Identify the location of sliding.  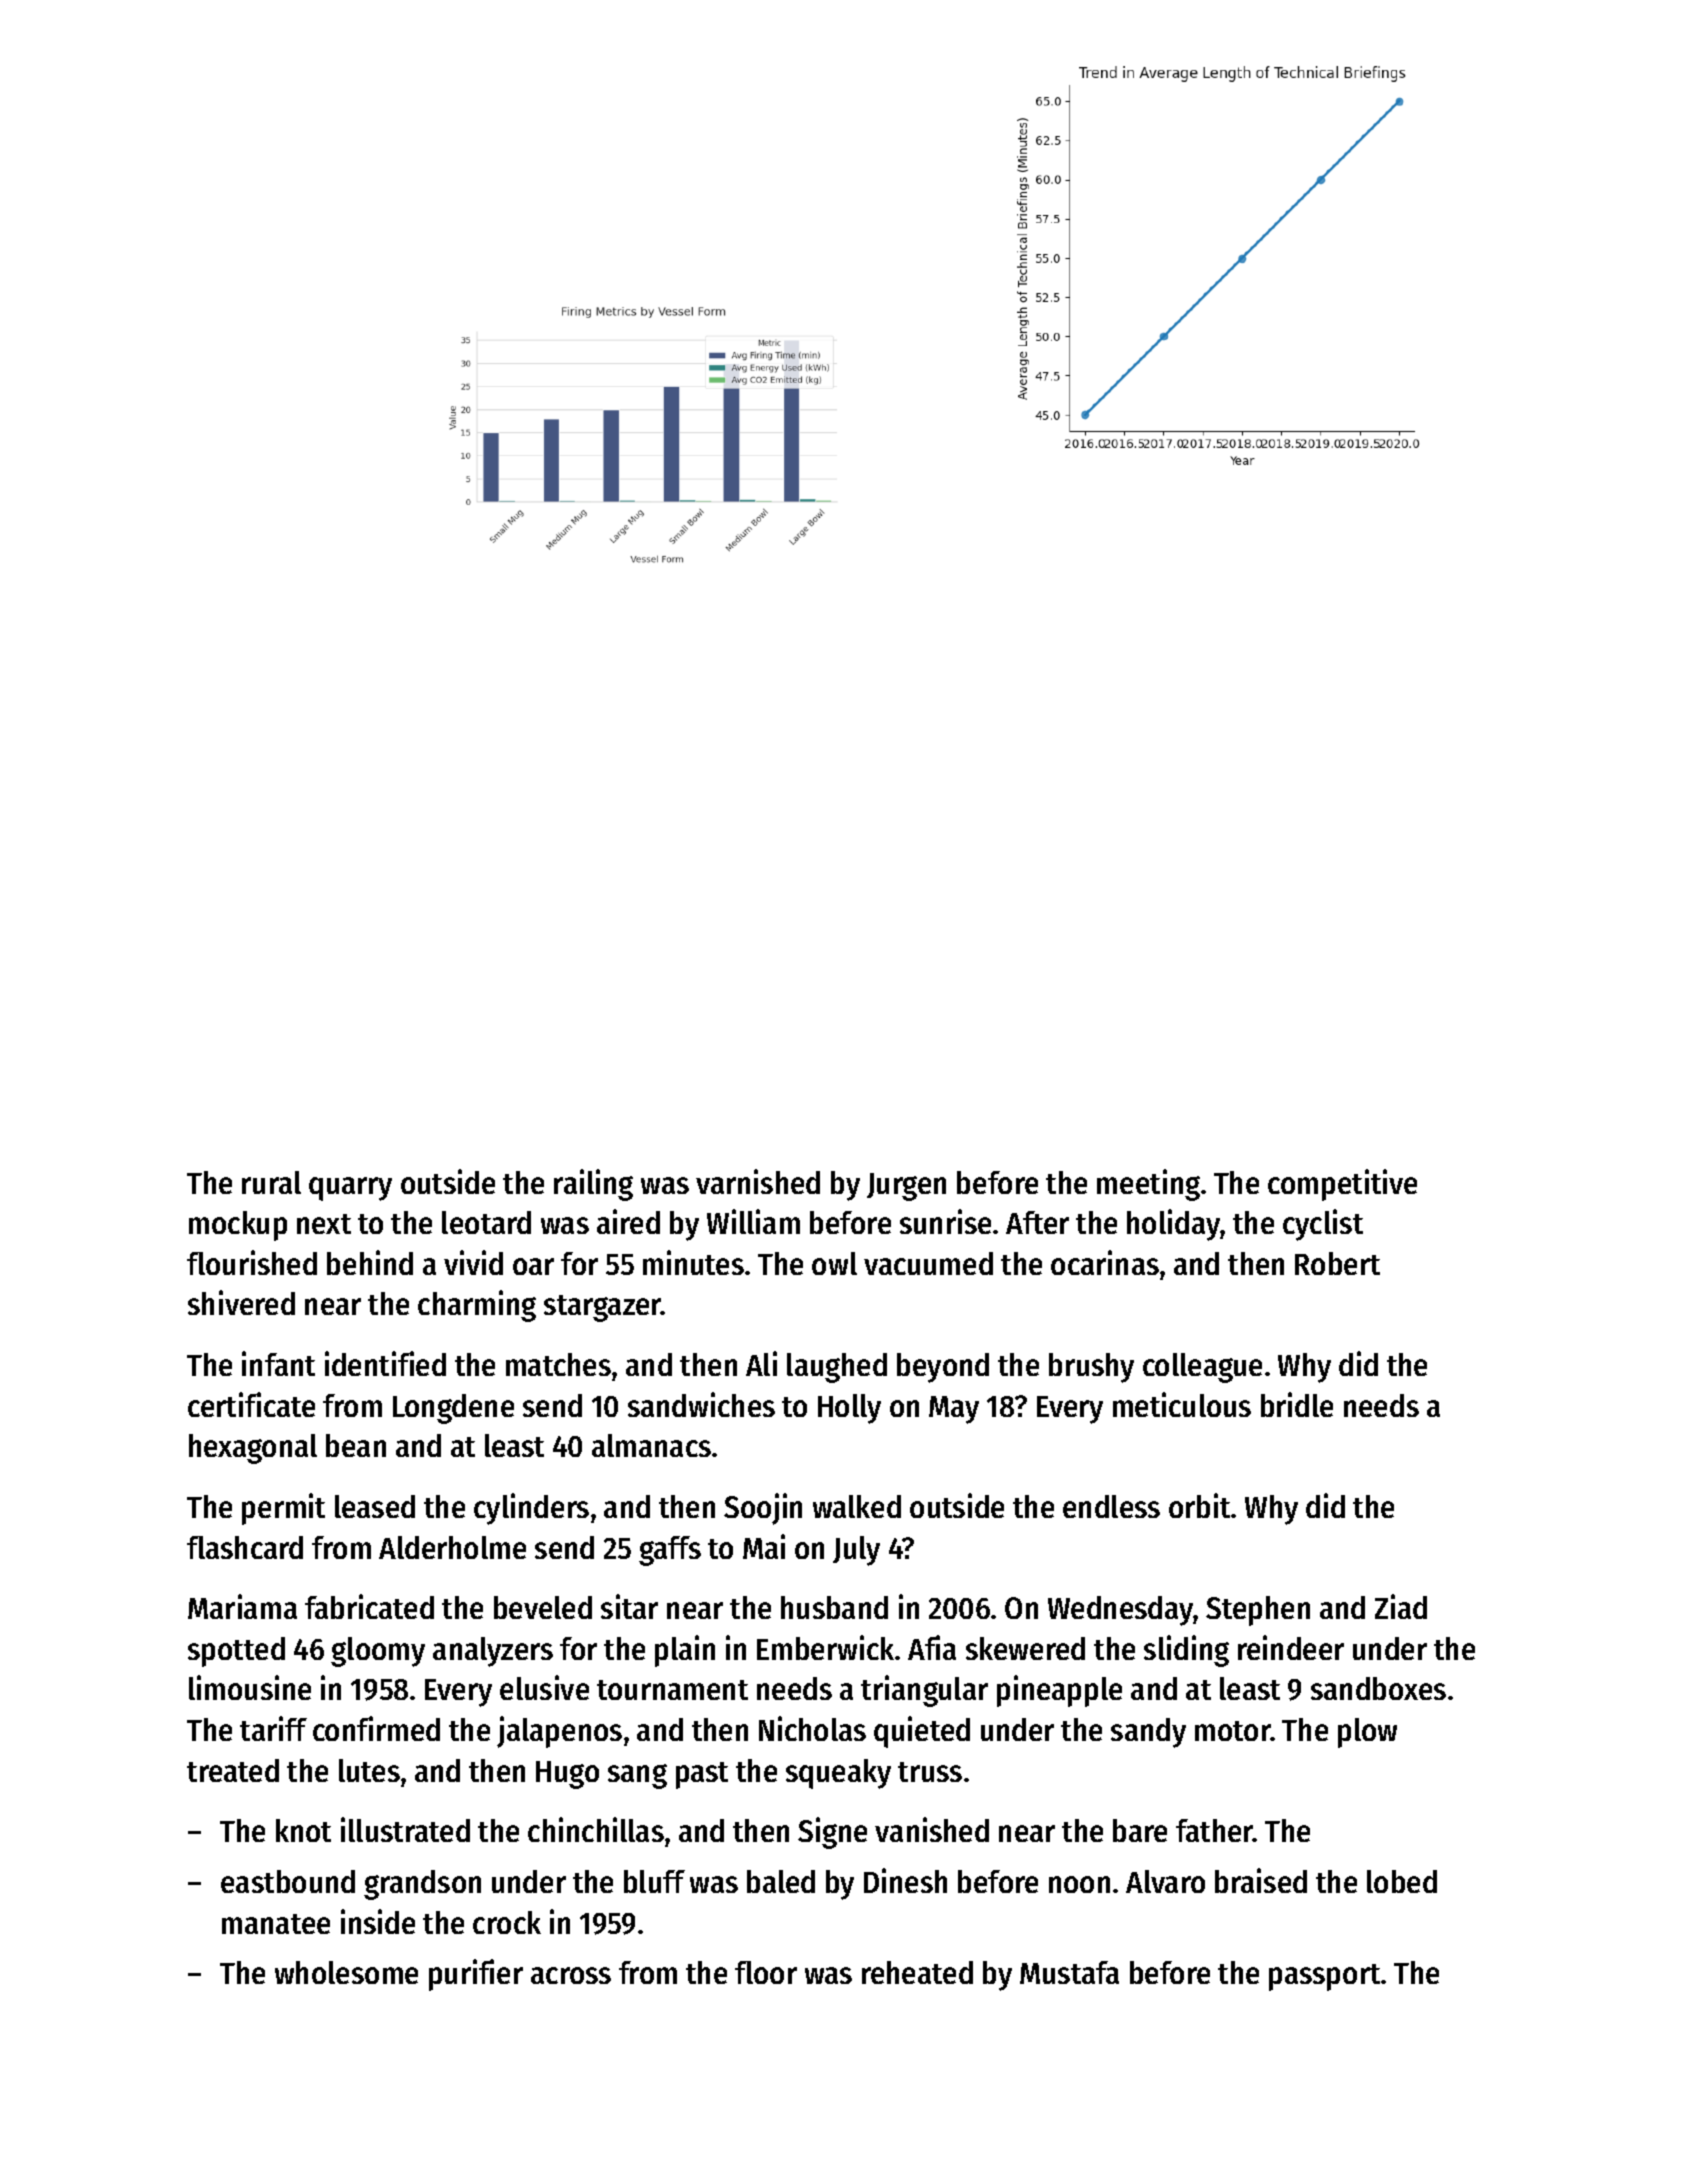
(1186, 1651).
